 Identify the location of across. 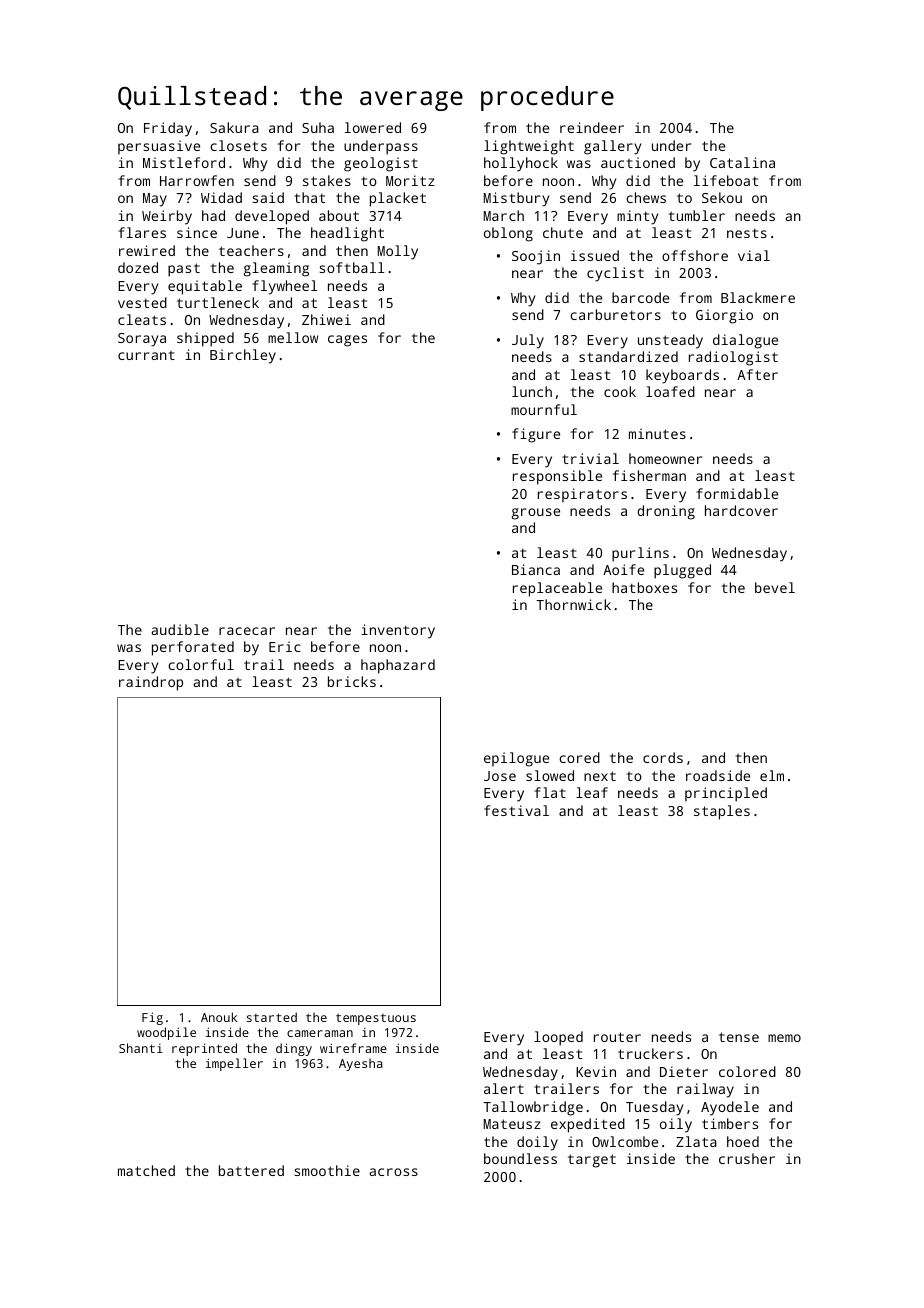
(394, 1172).
